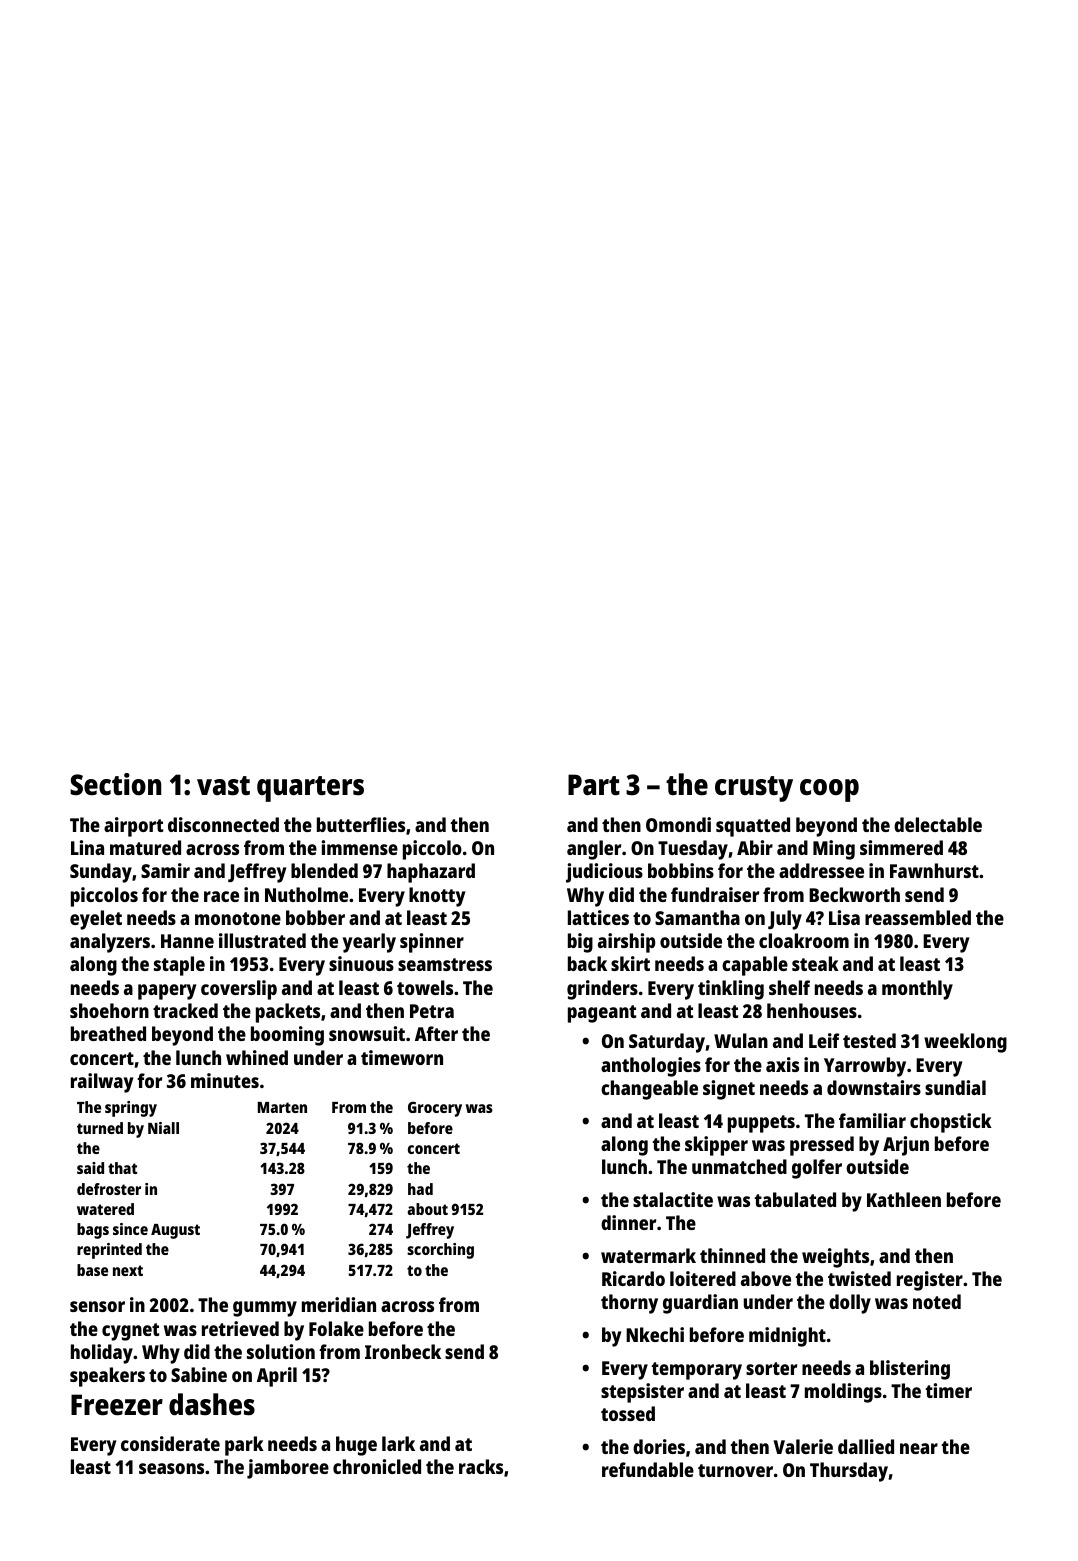  What do you see at coordinates (696, 1371) in the document?
I see `temporary` at bounding box center [696, 1371].
